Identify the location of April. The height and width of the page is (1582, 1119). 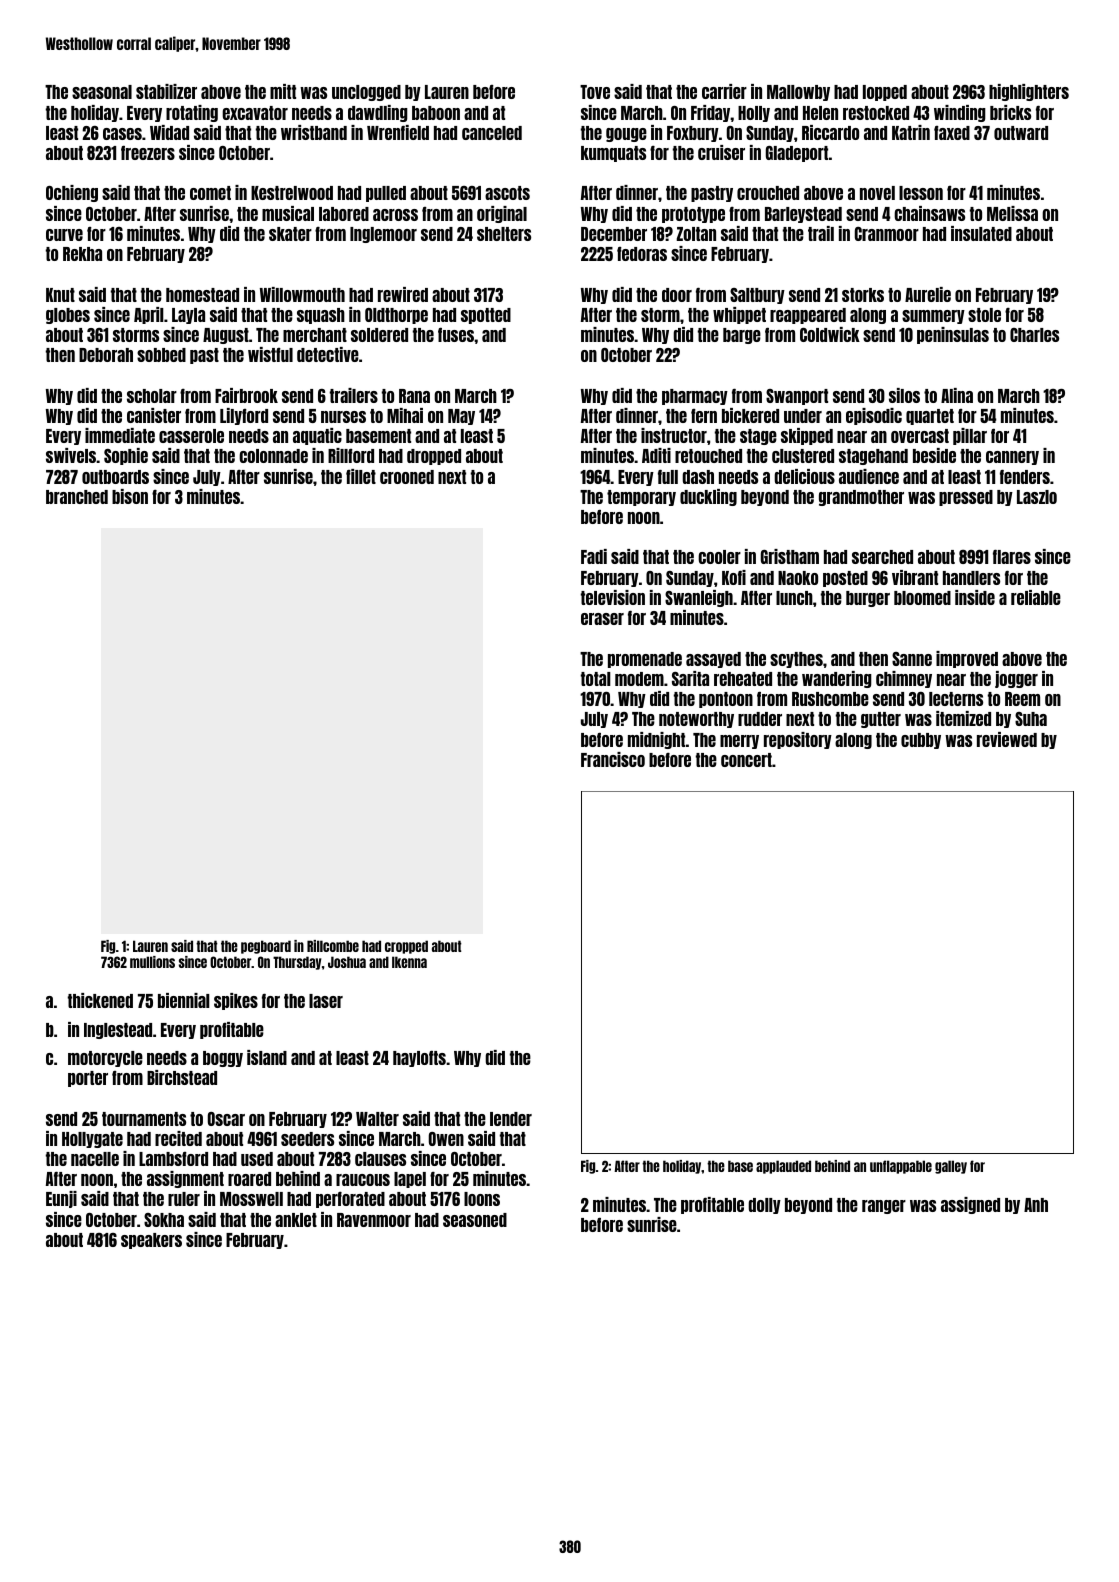
(149, 315).
